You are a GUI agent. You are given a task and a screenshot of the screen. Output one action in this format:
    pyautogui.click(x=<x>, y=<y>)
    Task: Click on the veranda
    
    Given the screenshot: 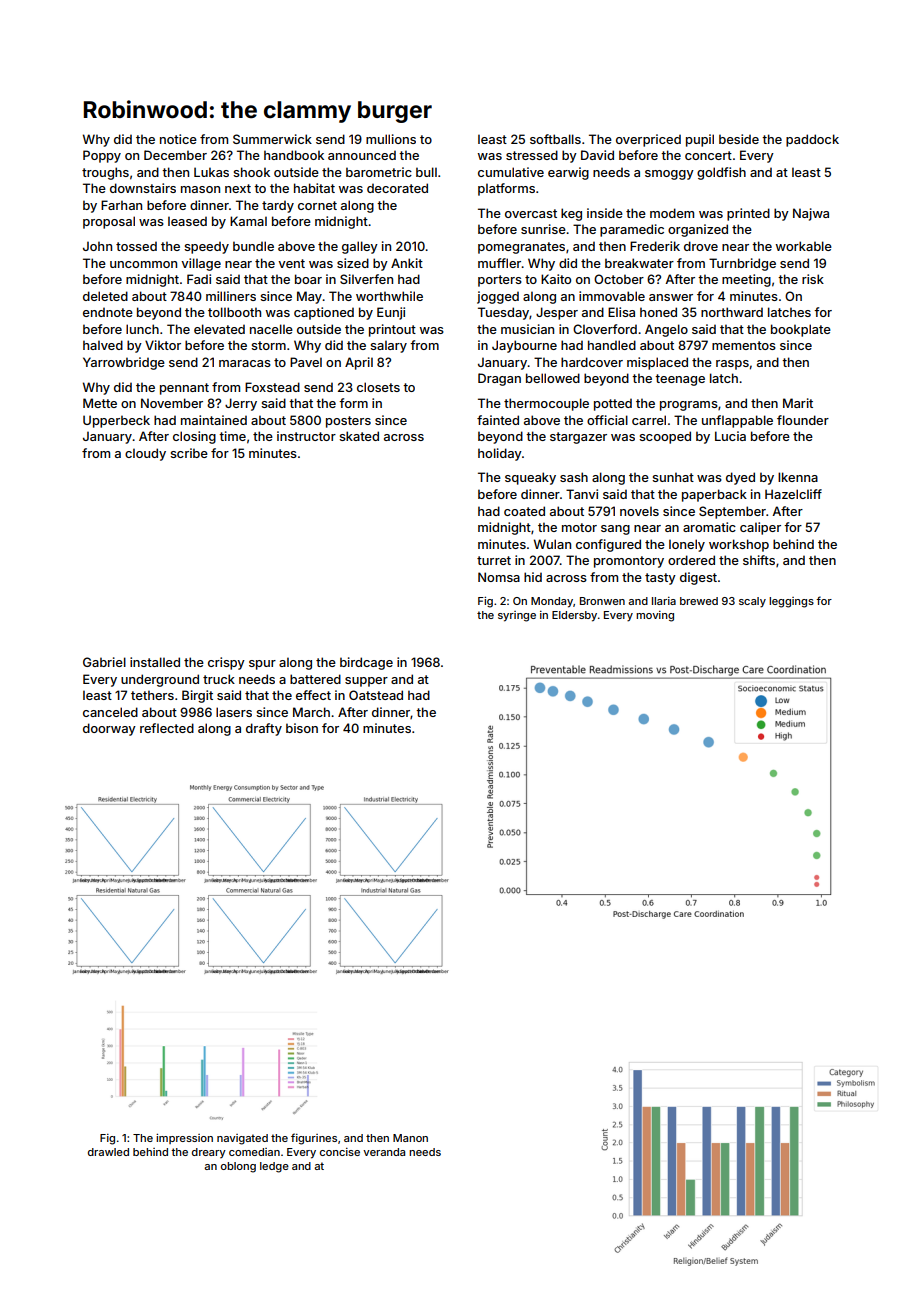 What is the action you would take?
    pyautogui.click(x=384, y=1152)
